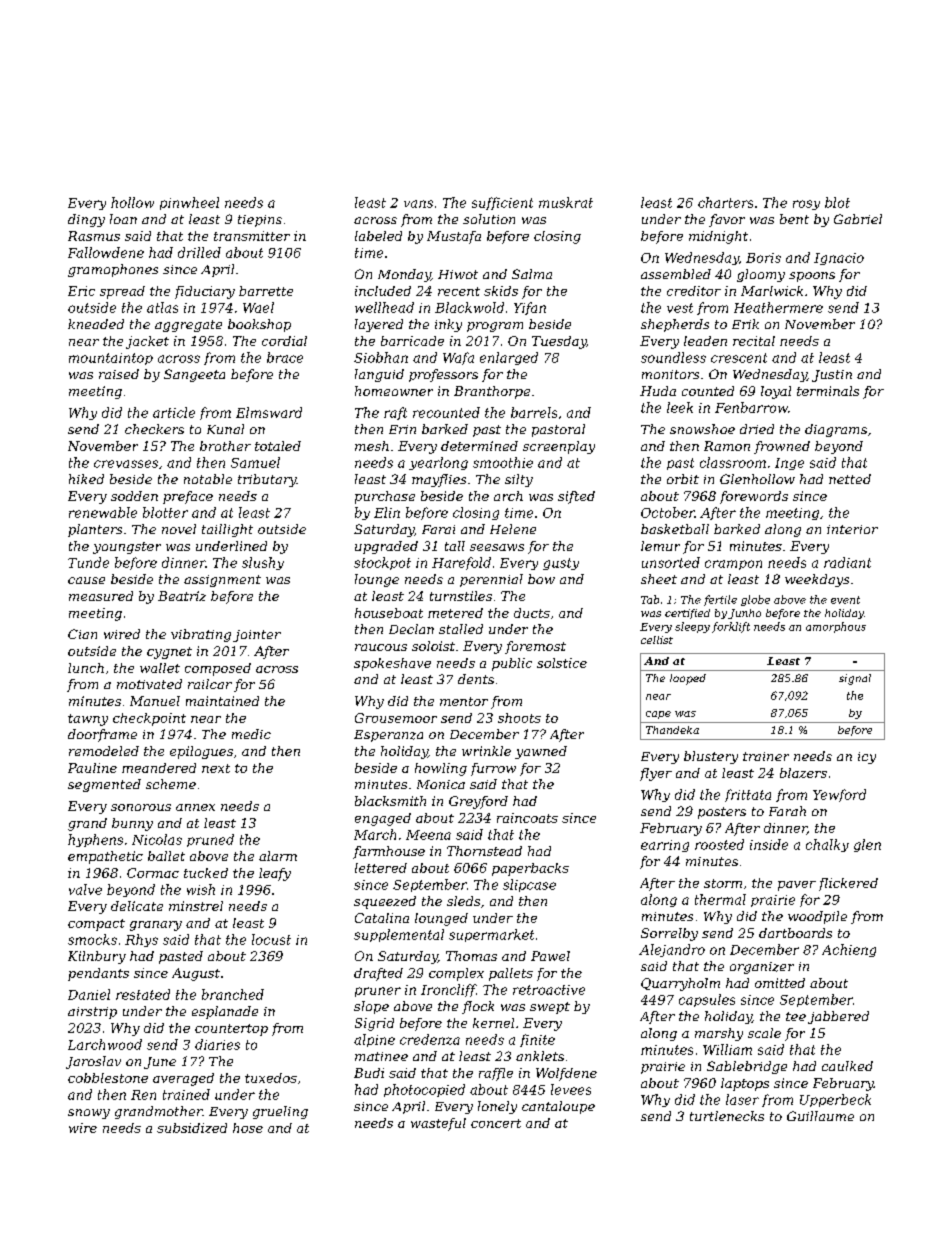 Image resolution: width=952 pixels, height=1233 pixels. What do you see at coordinates (464, 701) in the image?
I see `mentor` at bounding box center [464, 701].
